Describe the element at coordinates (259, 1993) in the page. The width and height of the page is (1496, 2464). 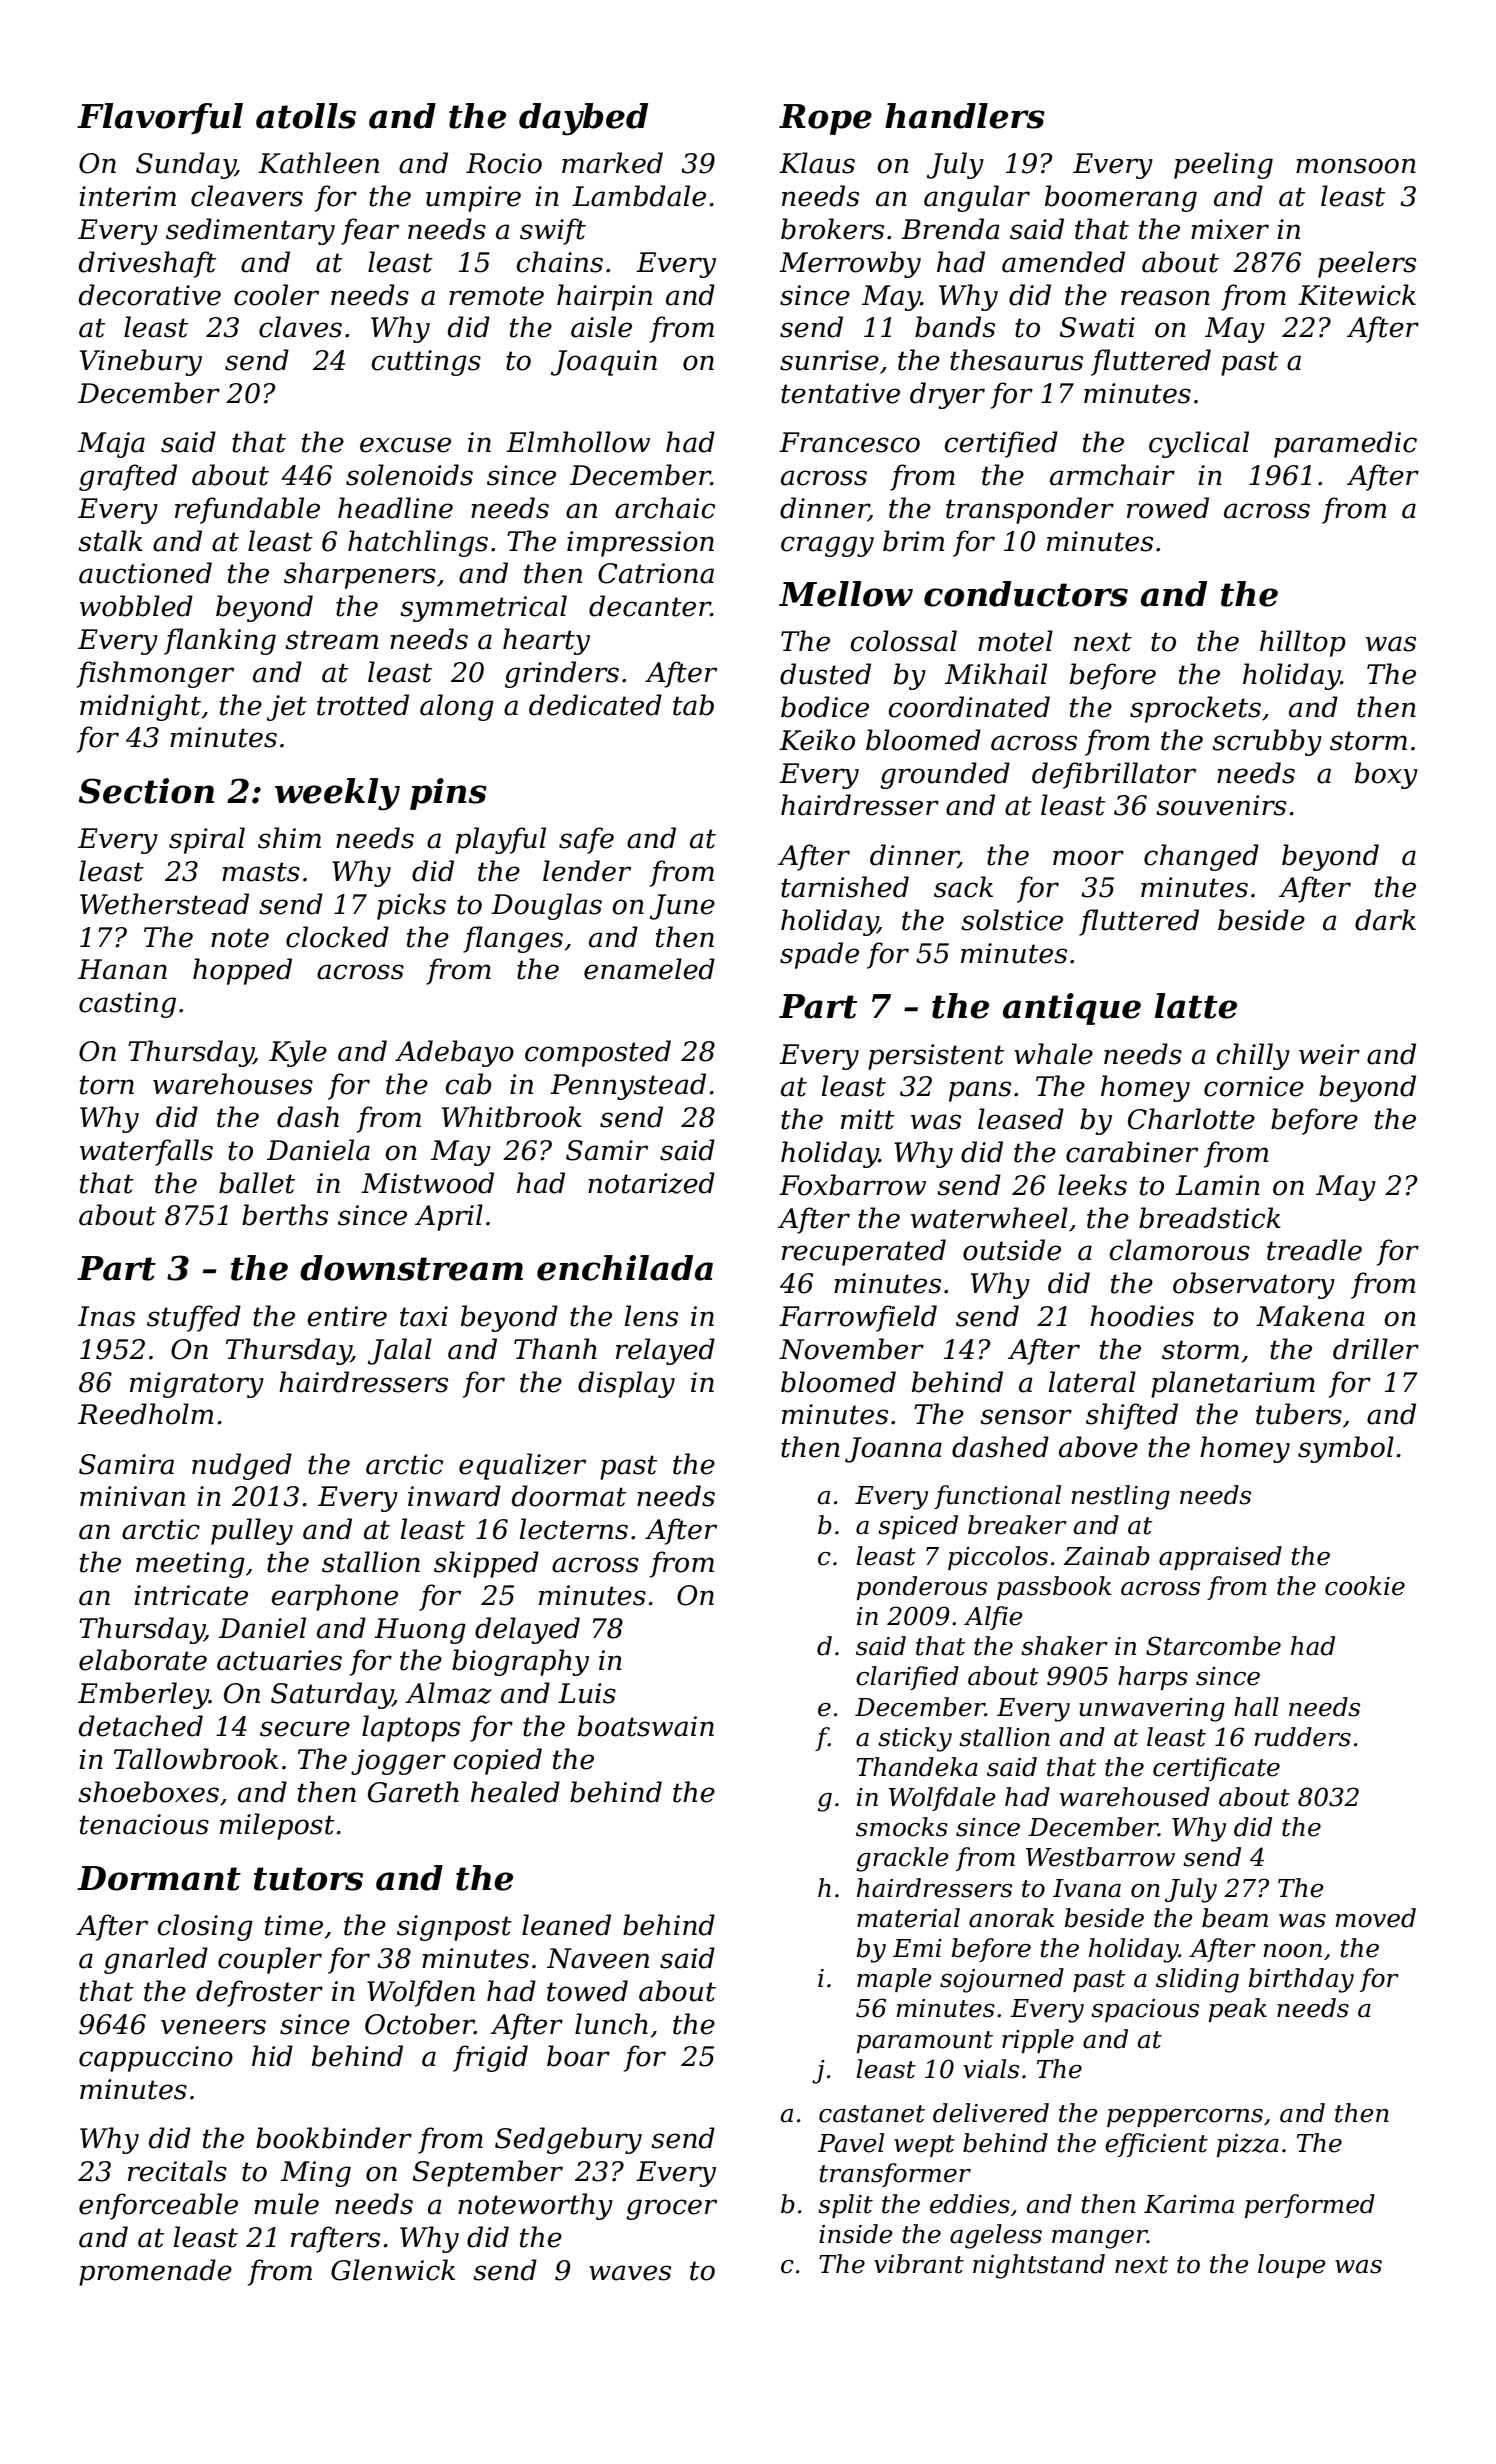
I see `defroster` at that location.
